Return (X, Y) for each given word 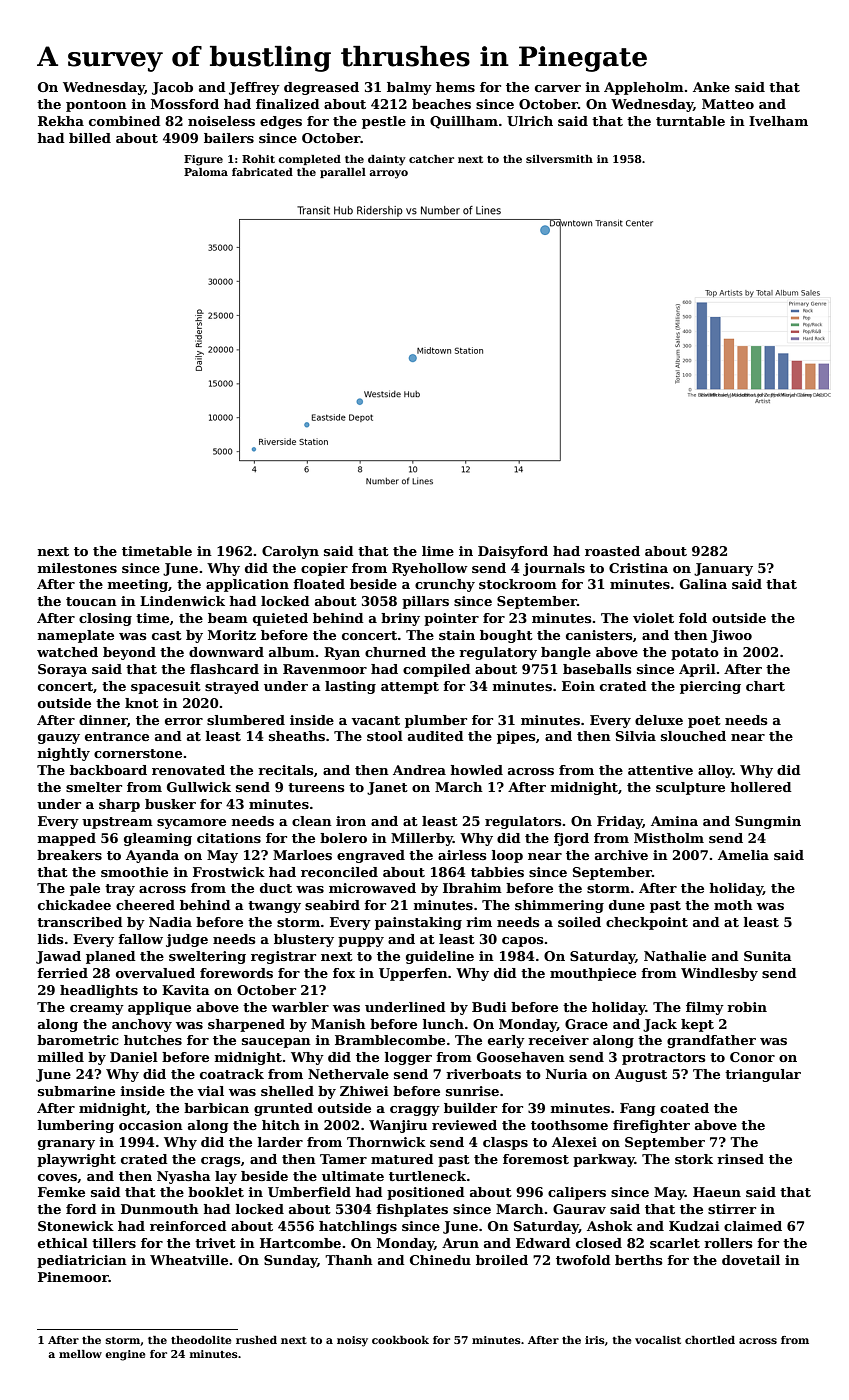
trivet (215, 1243)
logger (408, 1058)
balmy (409, 88)
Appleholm (644, 88)
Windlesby (719, 974)
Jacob (172, 88)
